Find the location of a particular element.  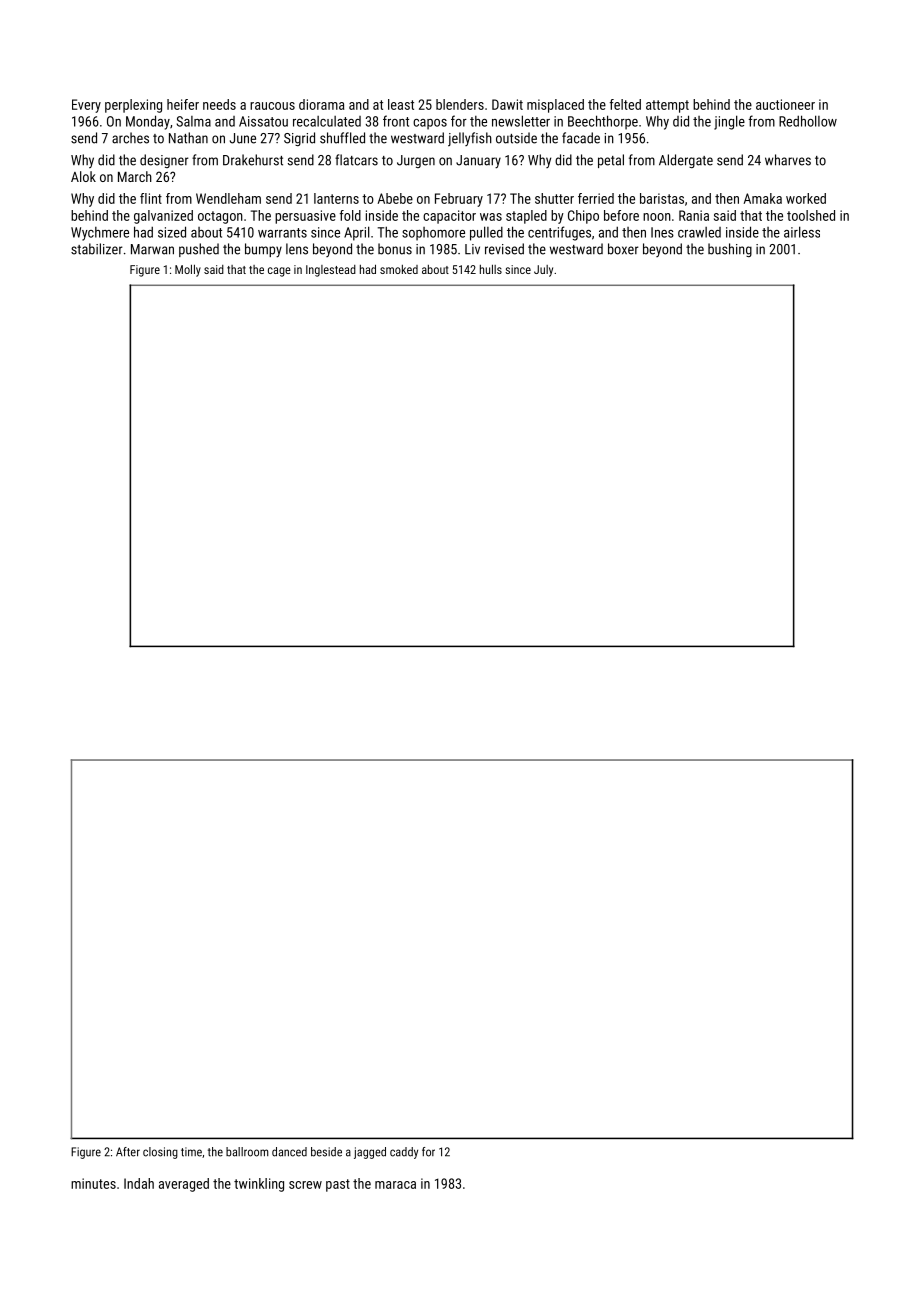

July is located at coordinates (543, 271).
